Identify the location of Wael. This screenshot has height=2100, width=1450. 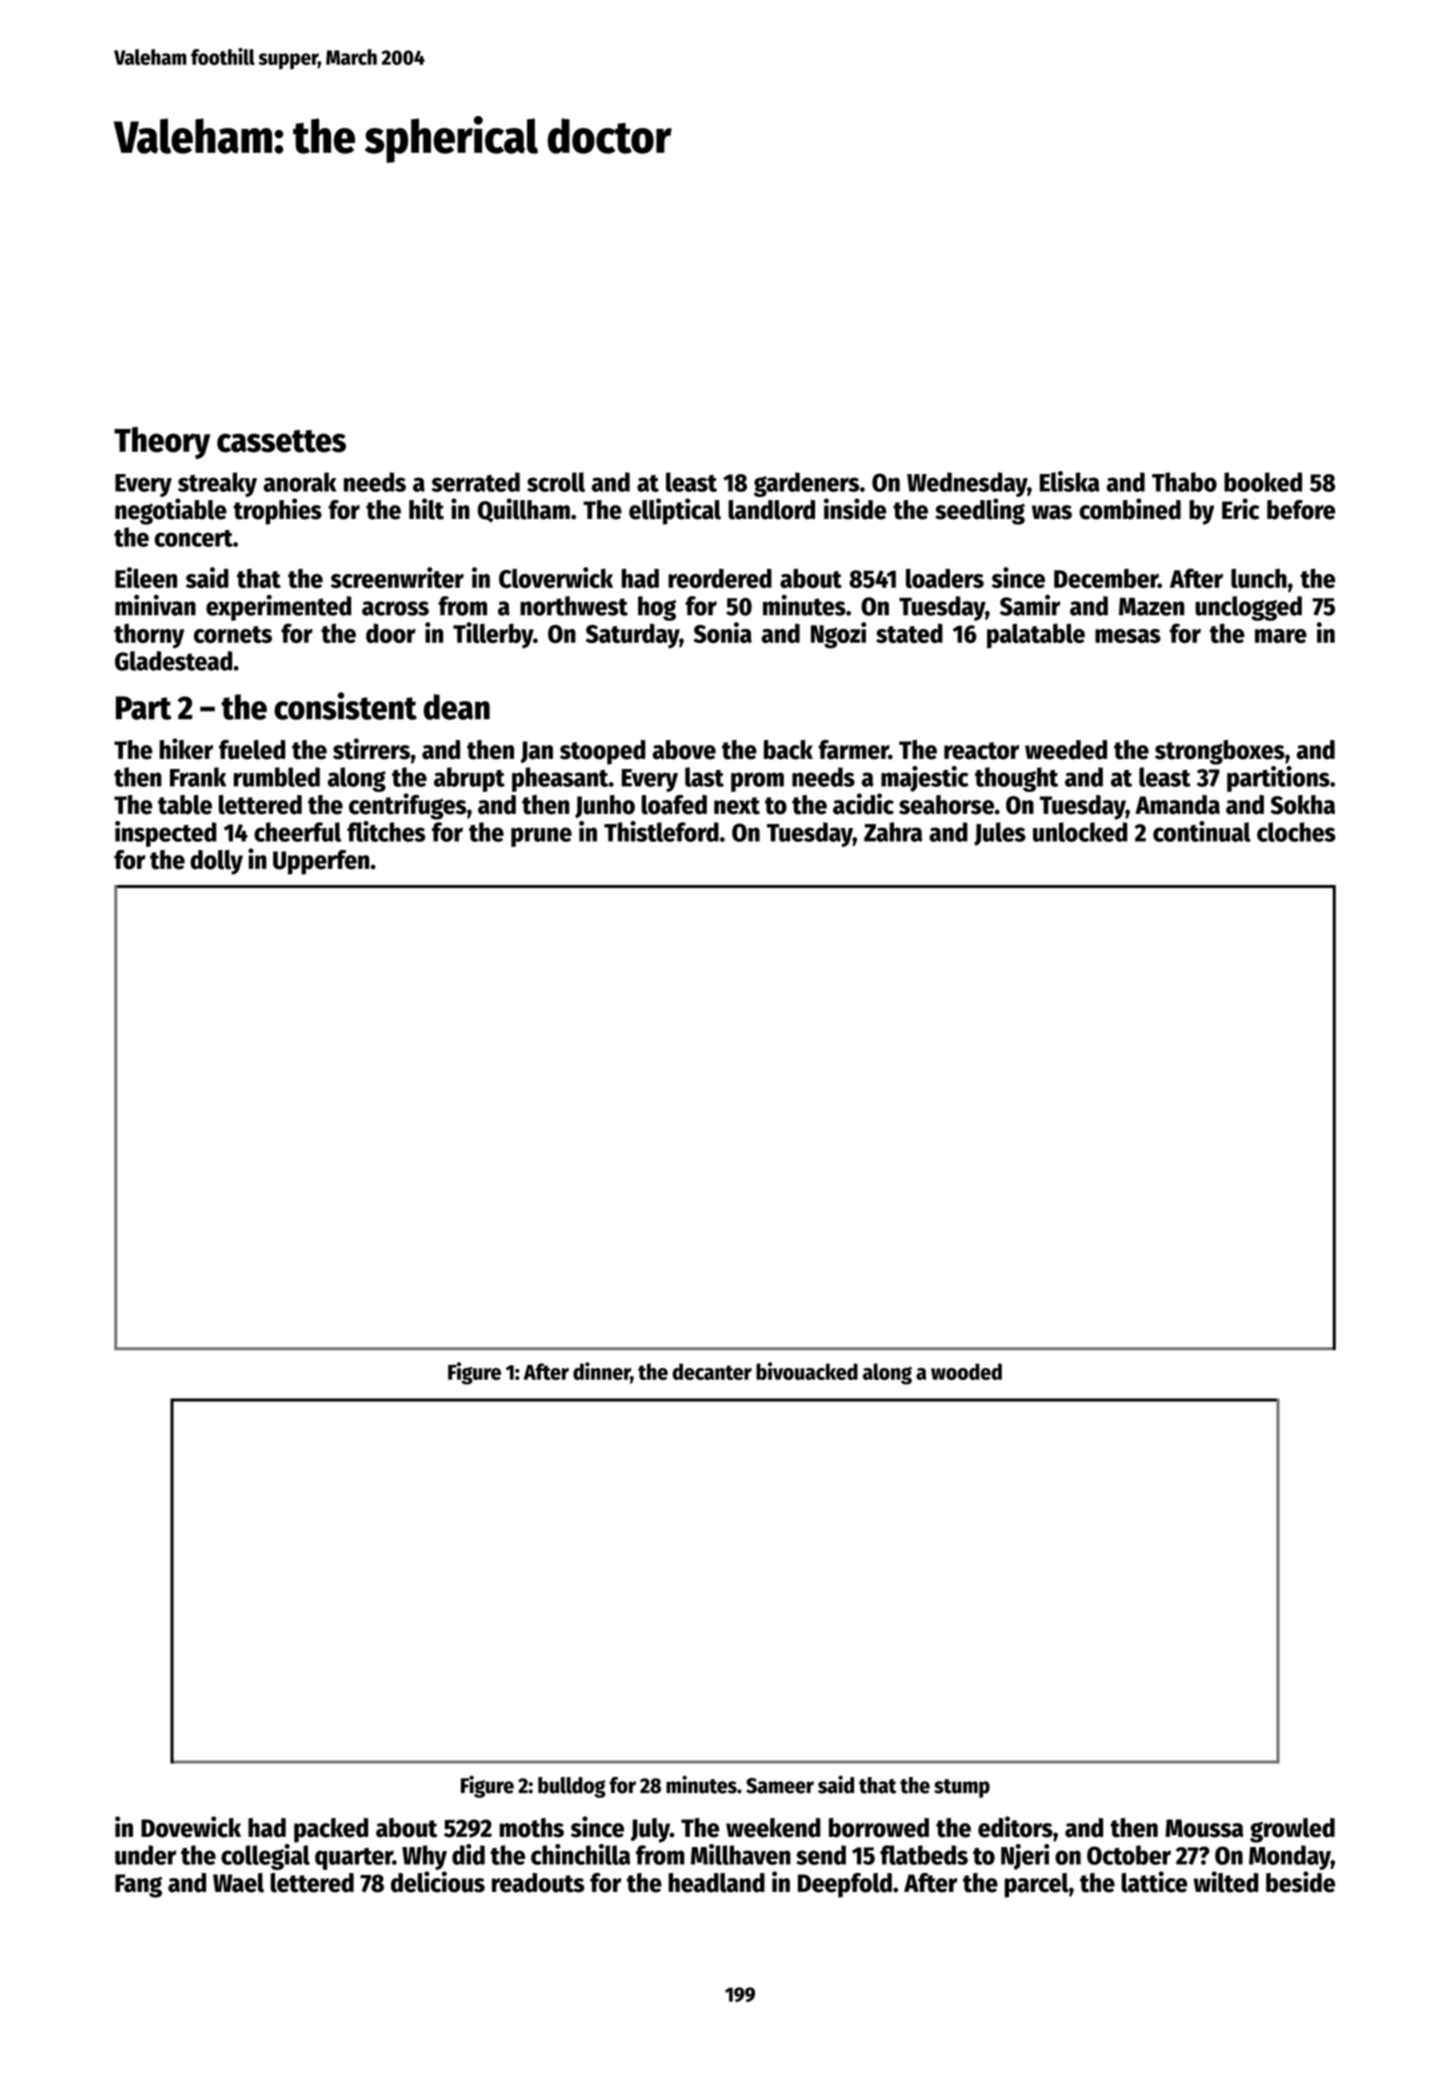
(238, 1883).
